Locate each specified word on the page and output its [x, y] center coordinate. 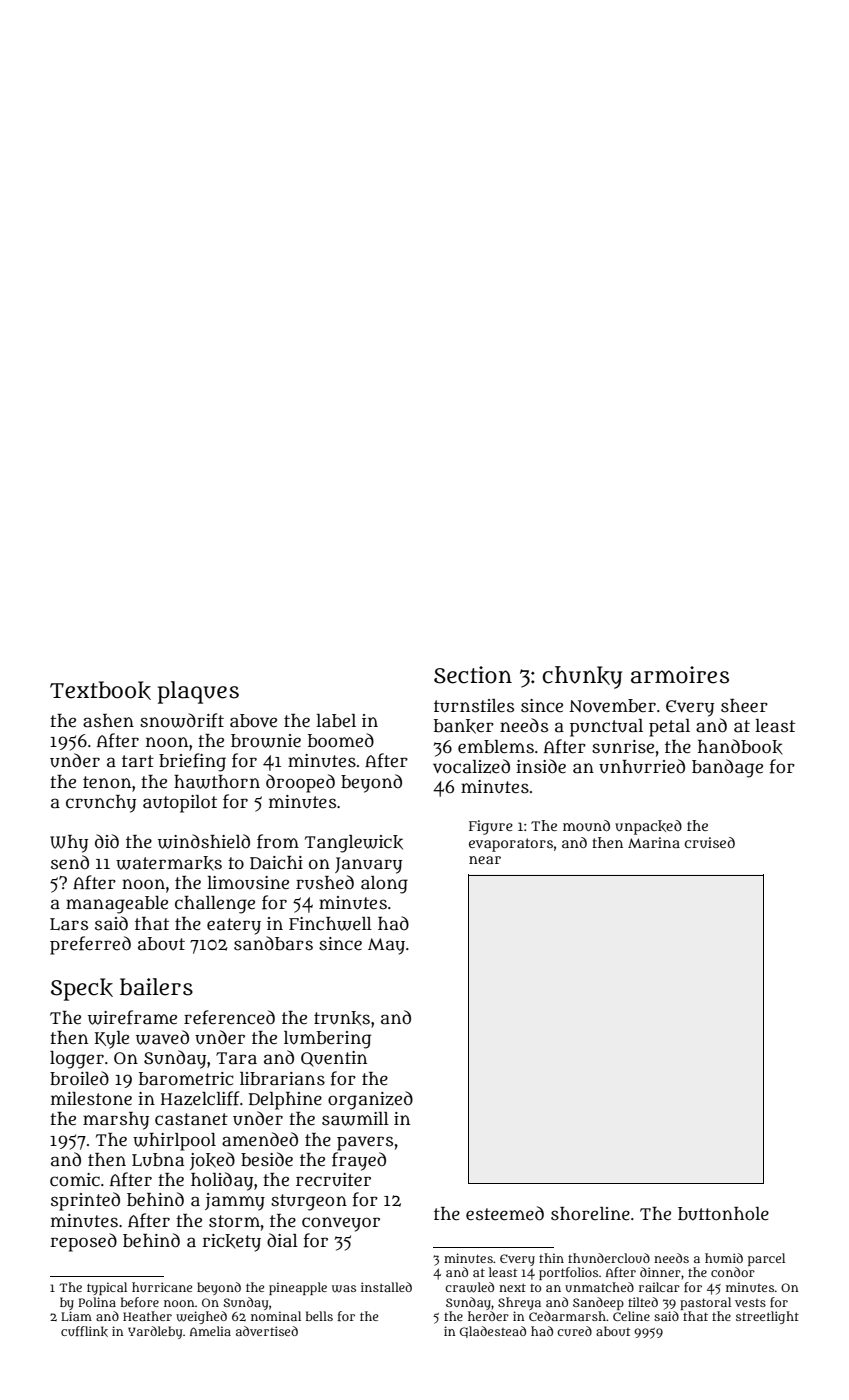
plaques [198, 692]
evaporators [511, 845]
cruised [710, 842]
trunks [342, 1018]
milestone [91, 1099]
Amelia [210, 1331]
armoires [680, 675]
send [70, 862]
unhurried [642, 766]
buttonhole [723, 1214]
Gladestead [493, 1332]
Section [473, 675]
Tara [236, 1058]
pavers [365, 1143]
